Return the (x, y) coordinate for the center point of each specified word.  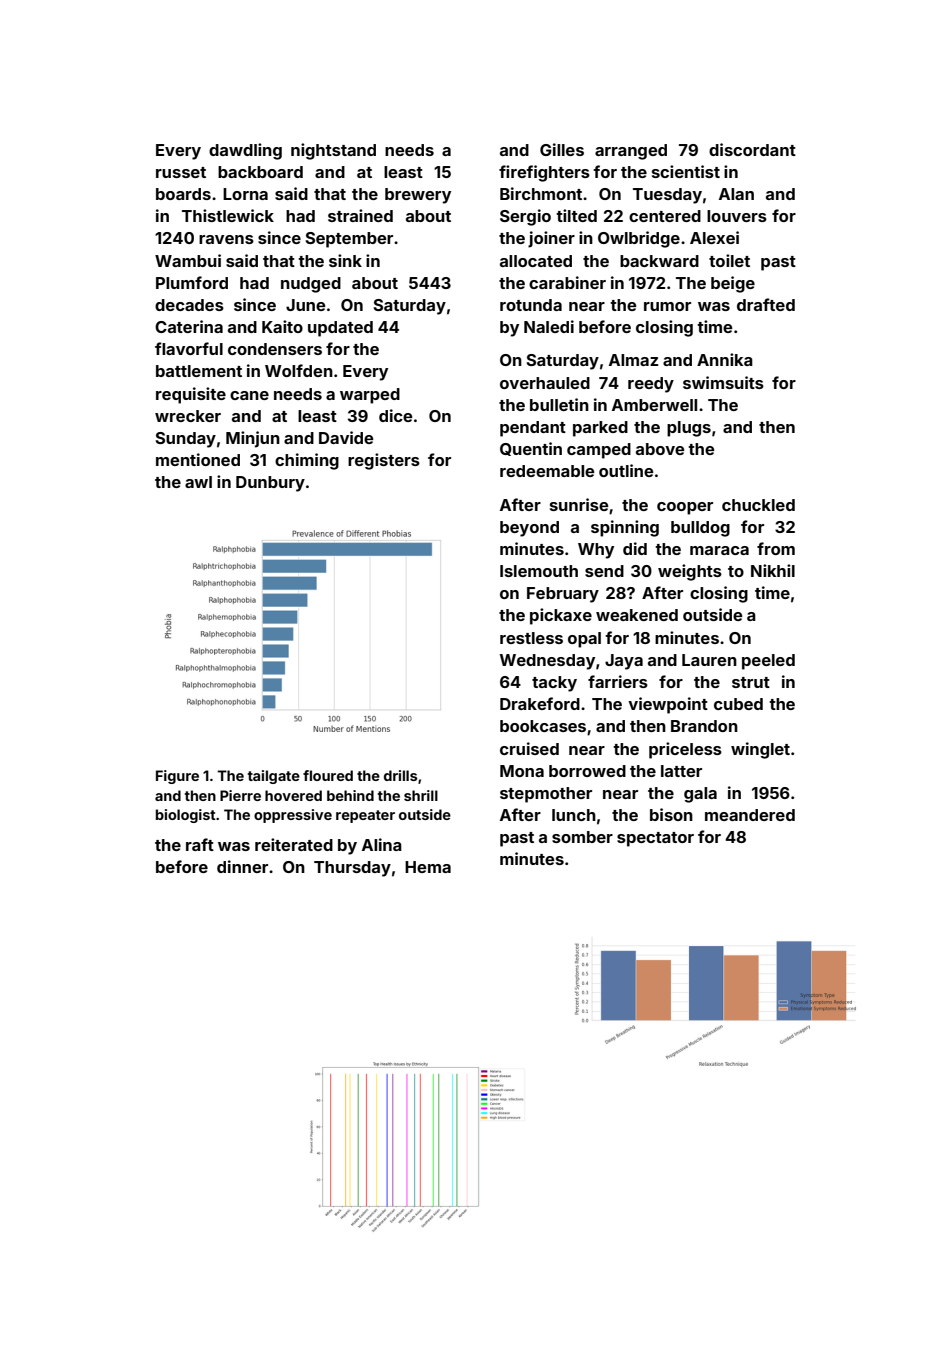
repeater (365, 816)
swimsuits (723, 382)
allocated (536, 261)
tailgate (274, 777)
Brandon (704, 726)
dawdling (245, 151)
